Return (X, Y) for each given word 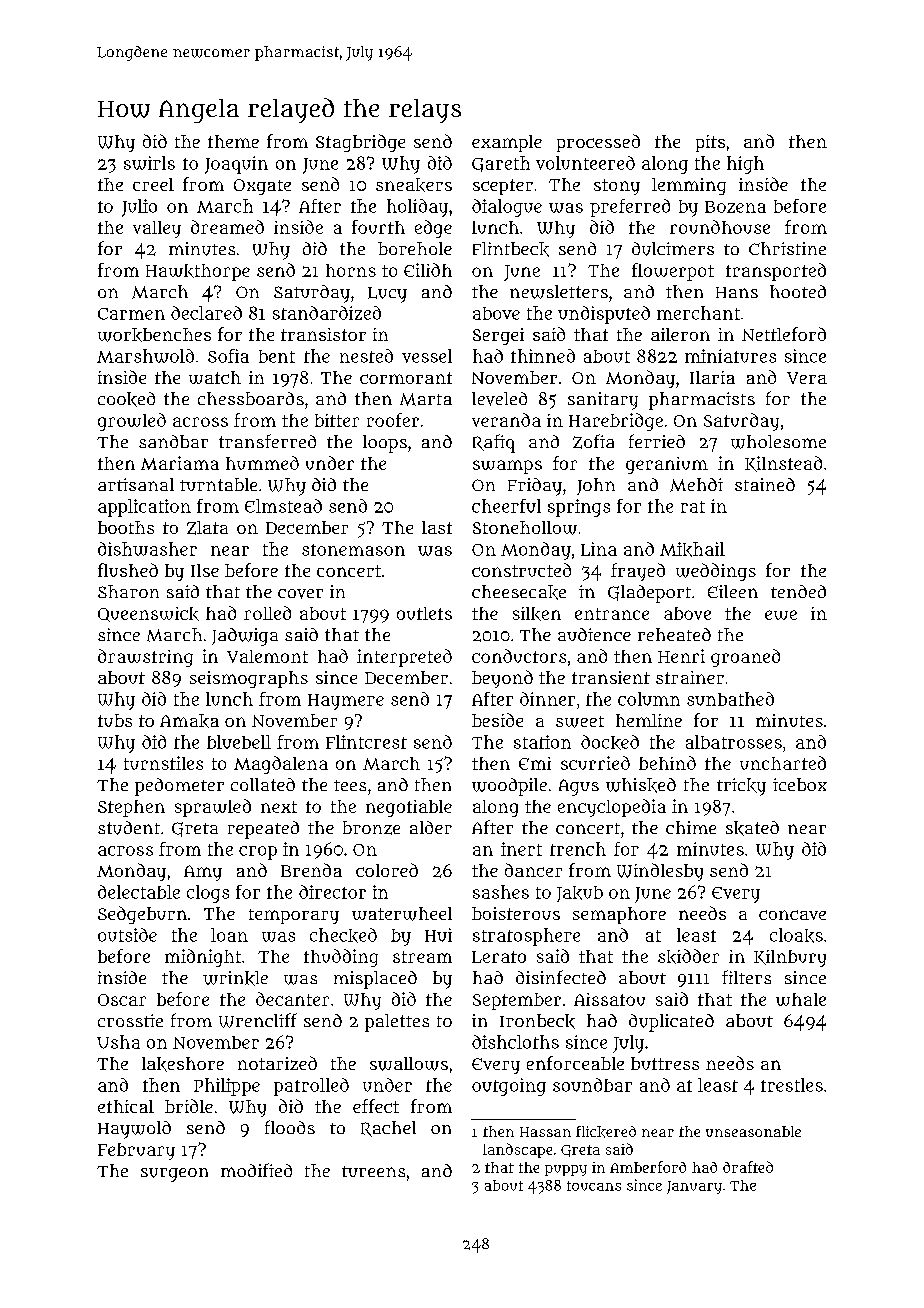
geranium (667, 465)
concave (792, 915)
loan (229, 935)
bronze (371, 828)
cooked (126, 399)
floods (290, 1127)
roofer (393, 420)
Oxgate (262, 187)
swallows (409, 1064)
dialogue (507, 208)
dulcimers (673, 249)
